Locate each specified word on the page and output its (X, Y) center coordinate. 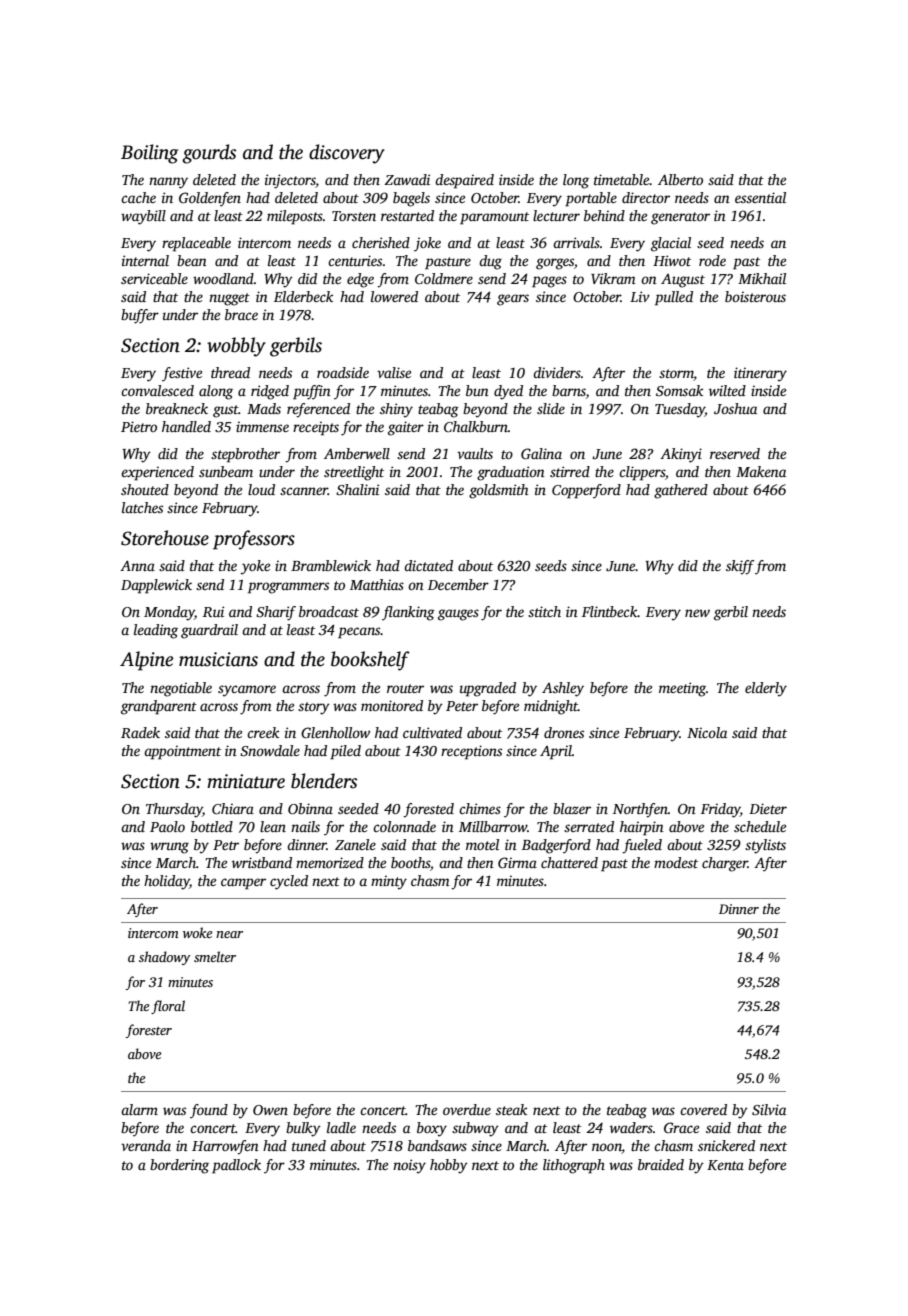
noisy (409, 1166)
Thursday (174, 810)
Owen (270, 1110)
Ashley (563, 689)
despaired (464, 181)
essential (760, 197)
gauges (458, 615)
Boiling (149, 154)
